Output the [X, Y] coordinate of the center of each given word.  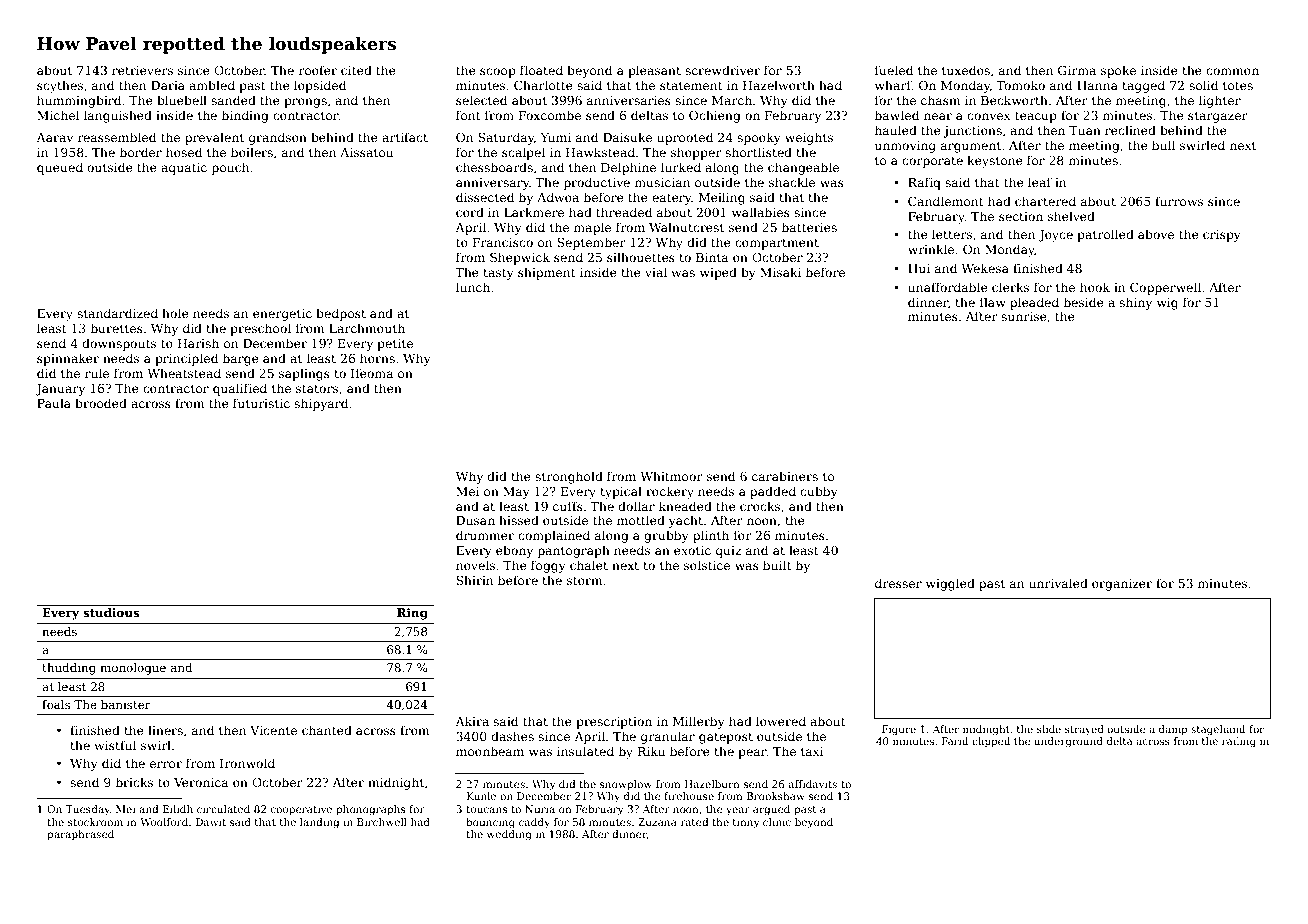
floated [541, 70]
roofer [318, 70]
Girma [1077, 70]
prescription [614, 723]
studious [111, 612]
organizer [1122, 585]
